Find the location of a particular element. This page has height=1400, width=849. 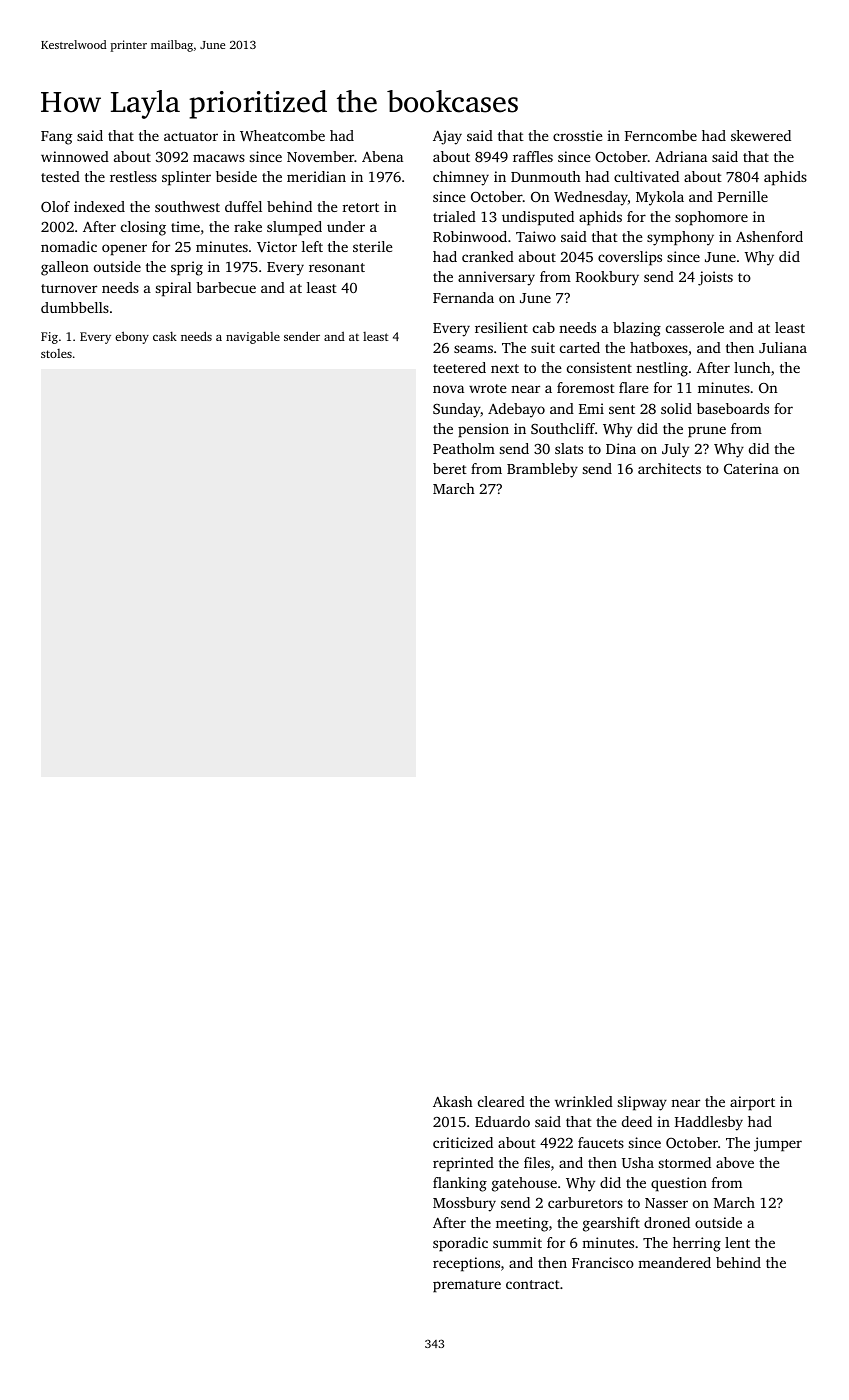

Brambleby is located at coordinates (542, 470).
